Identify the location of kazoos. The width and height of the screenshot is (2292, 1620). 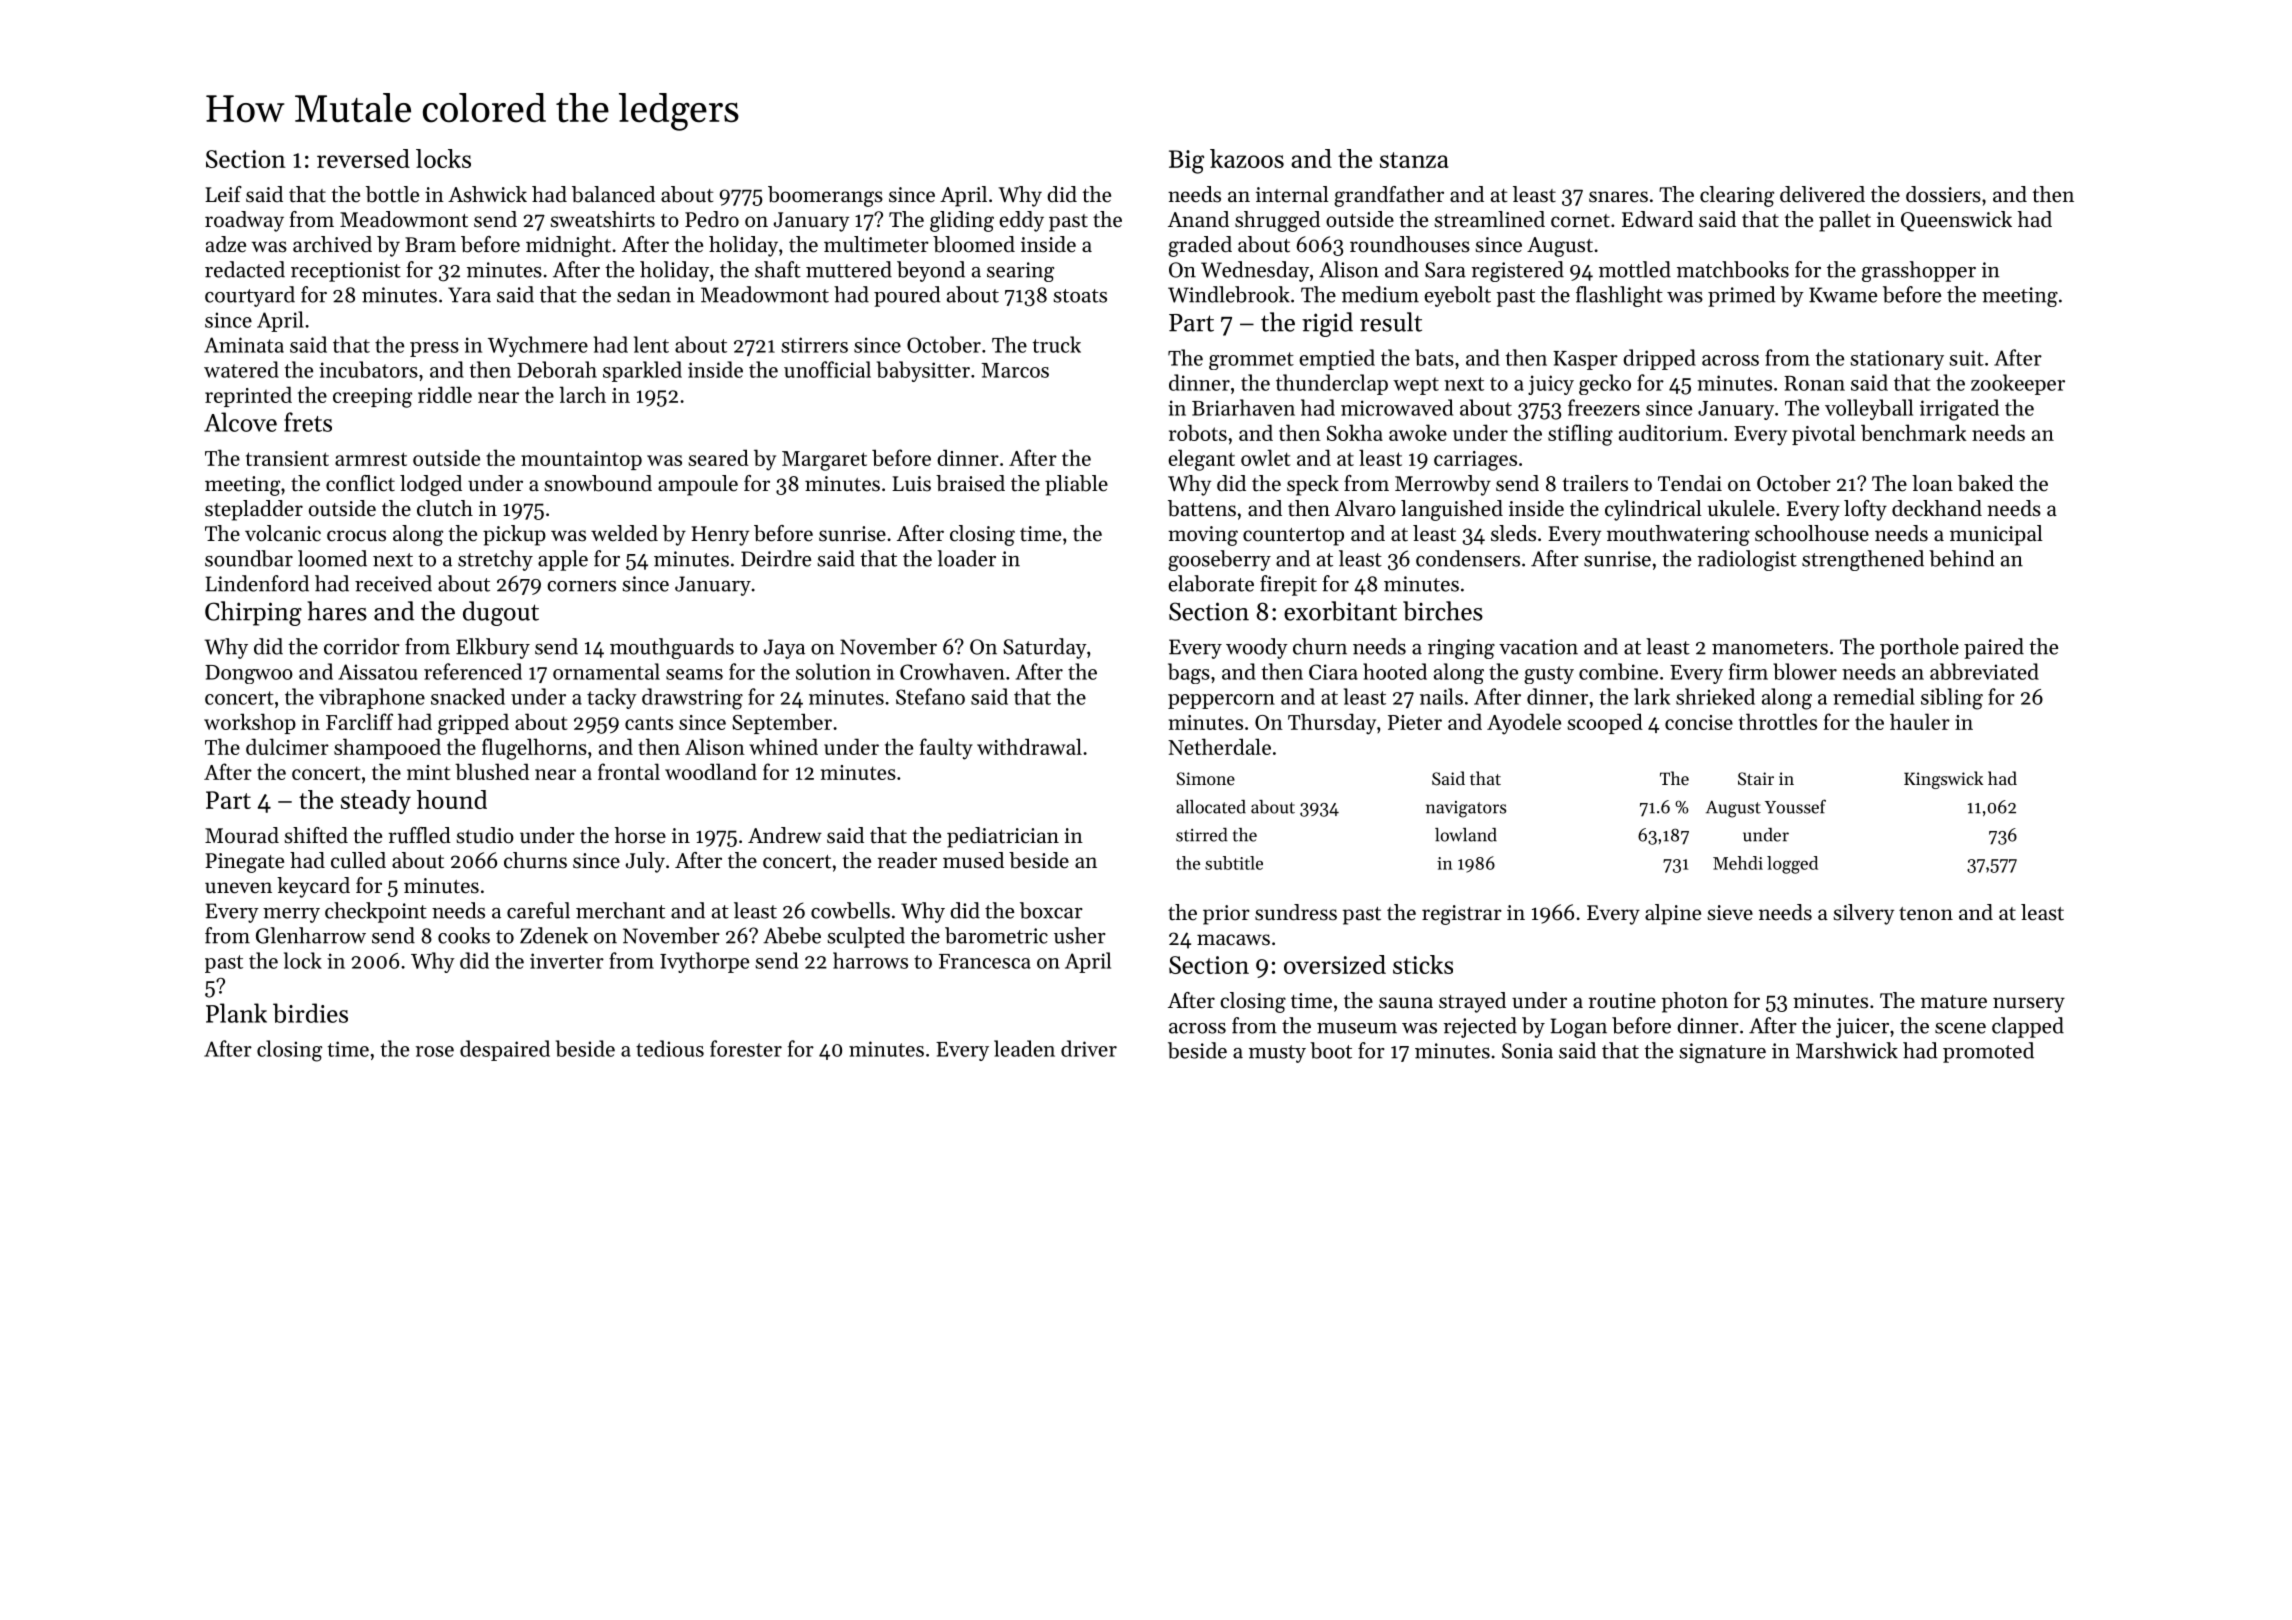
(1247, 158).
